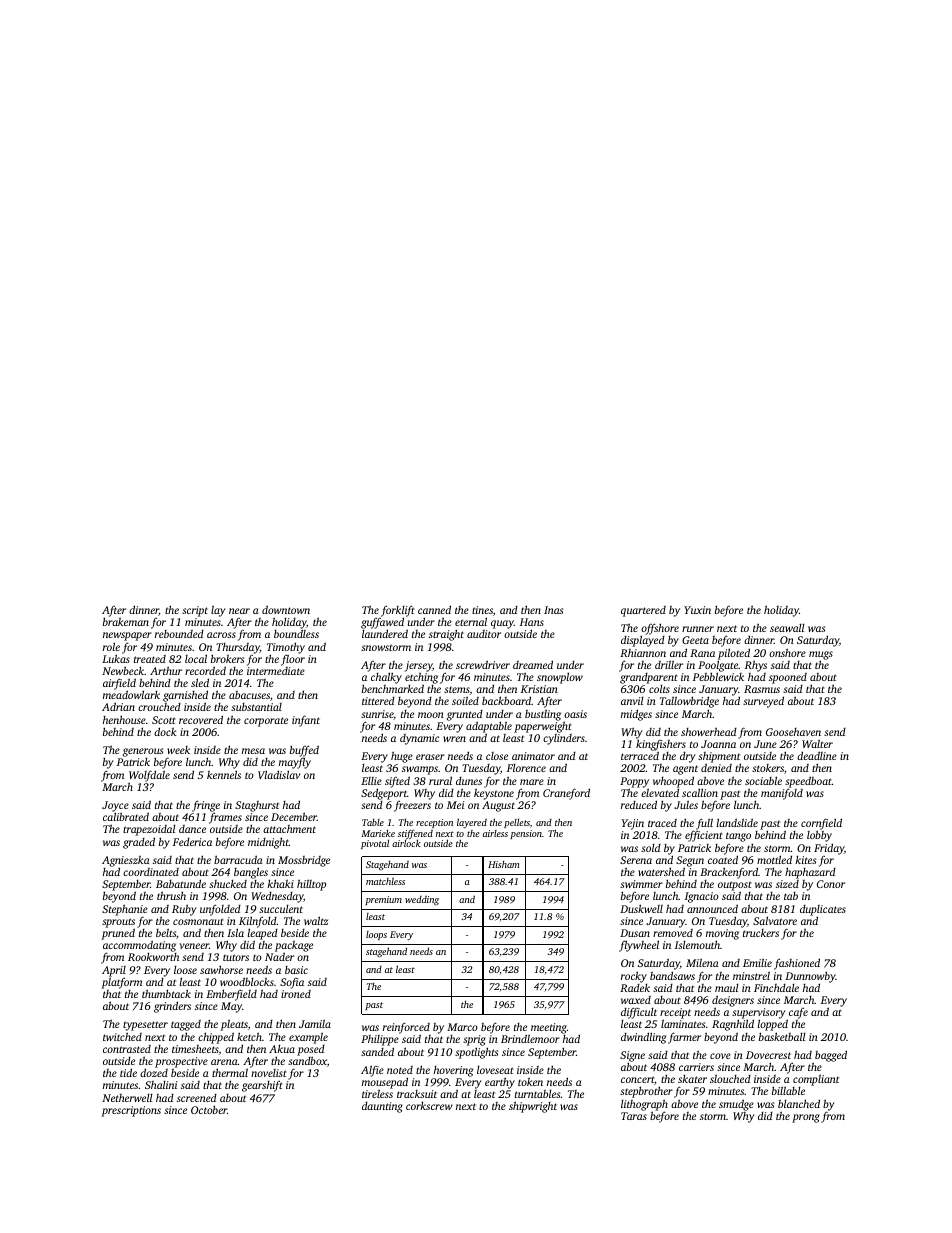 This screenshot has width=952, height=1233. Describe the element at coordinates (406, 843) in the screenshot. I see `airlock` at that location.
